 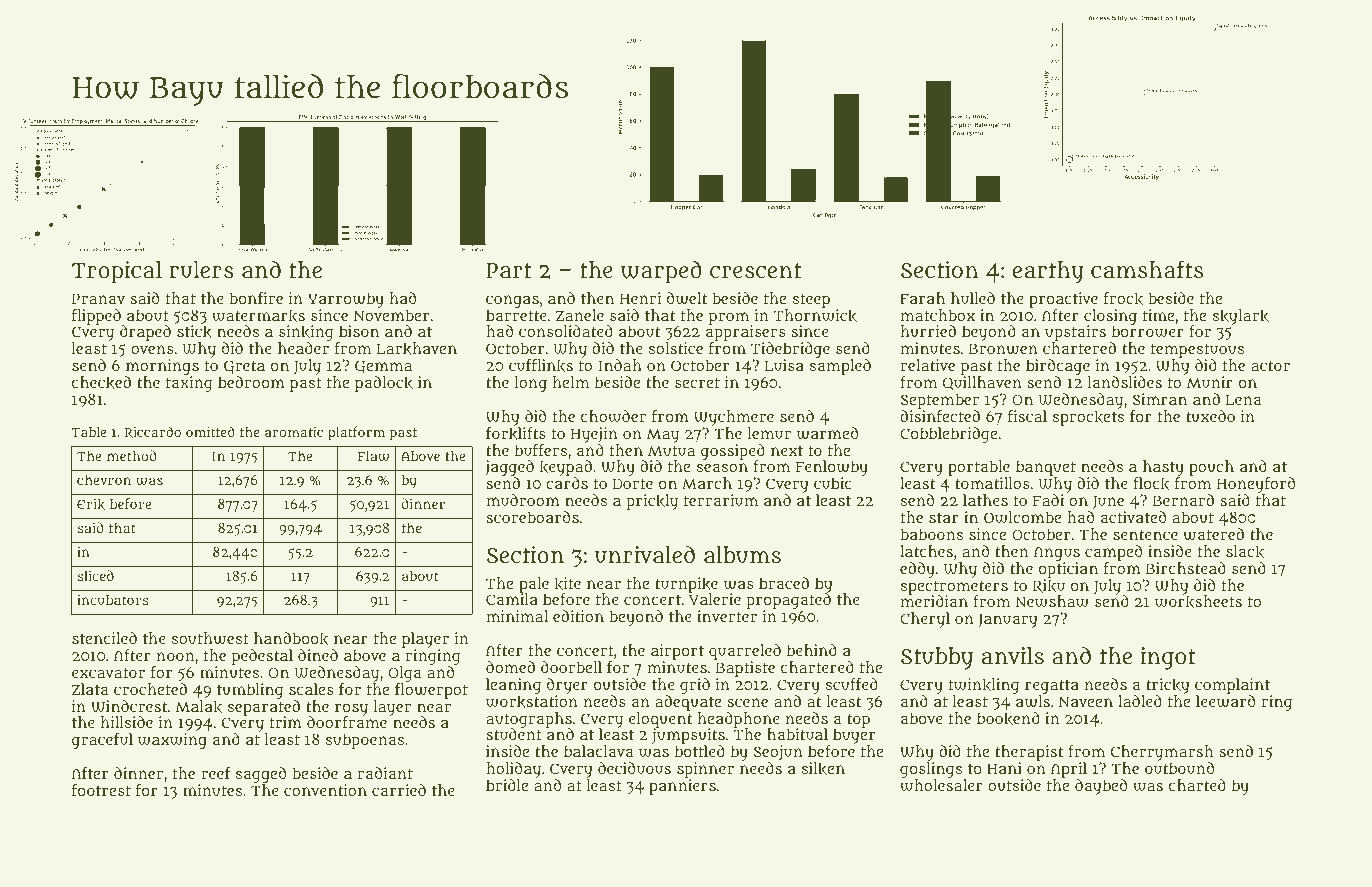 I want to click on panniers, so click(x=682, y=787).
